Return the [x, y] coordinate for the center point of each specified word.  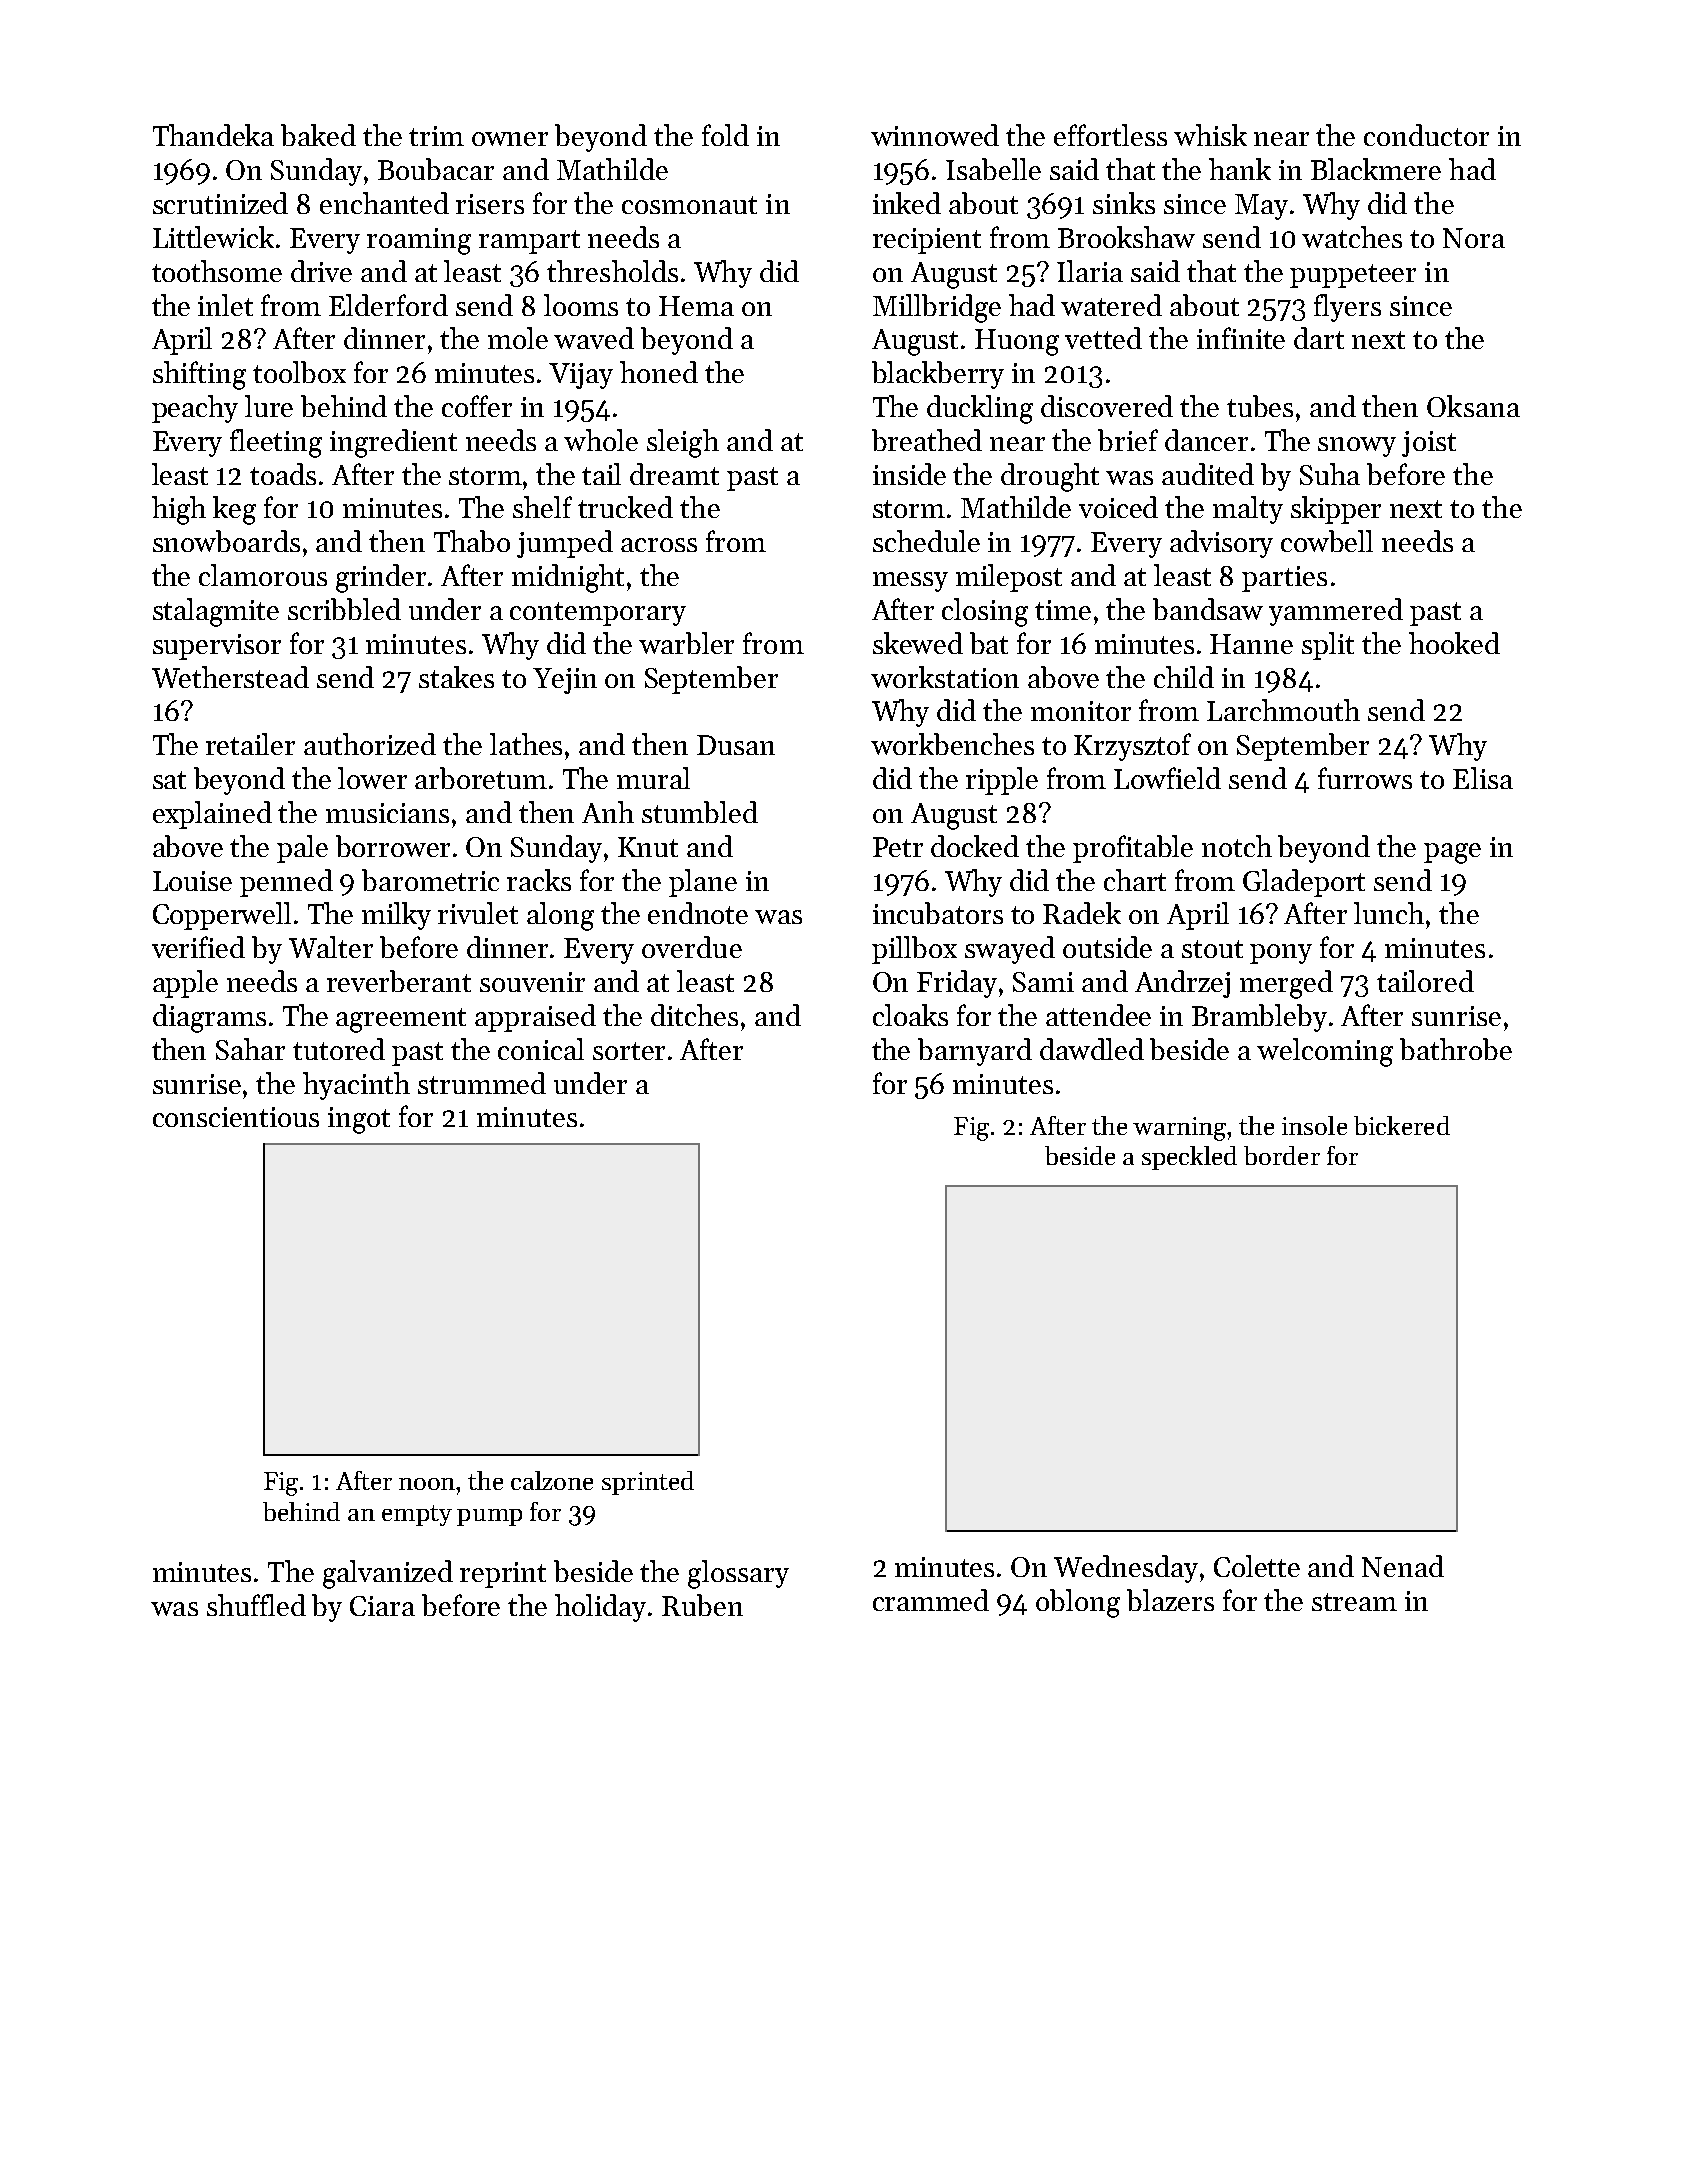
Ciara [382, 1606]
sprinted [648, 1483]
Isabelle [993, 169]
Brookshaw [1126, 237]
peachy [195, 409]
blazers [1170, 1600]
